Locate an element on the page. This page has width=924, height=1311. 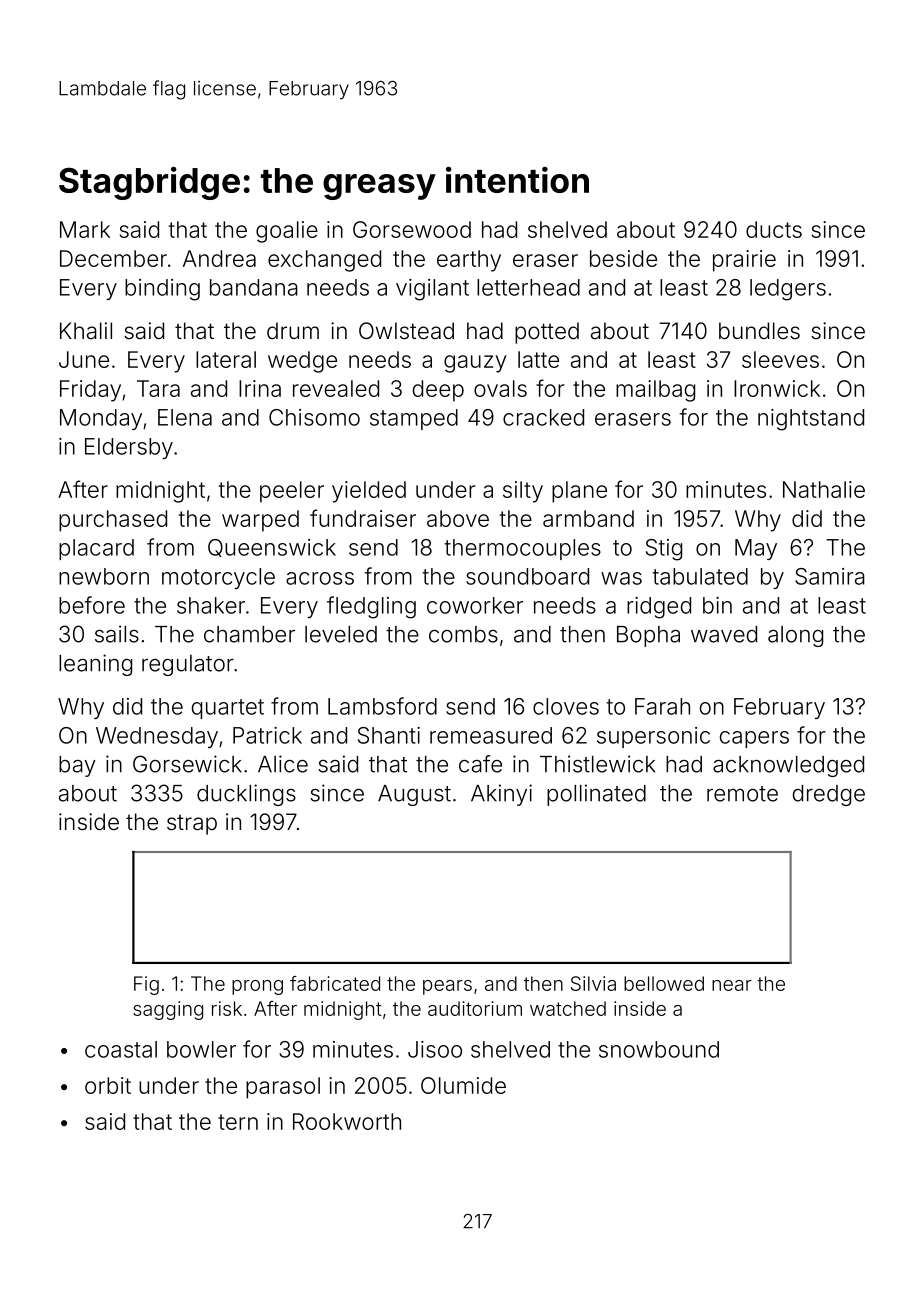
cracked is located at coordinates (543, 417).
